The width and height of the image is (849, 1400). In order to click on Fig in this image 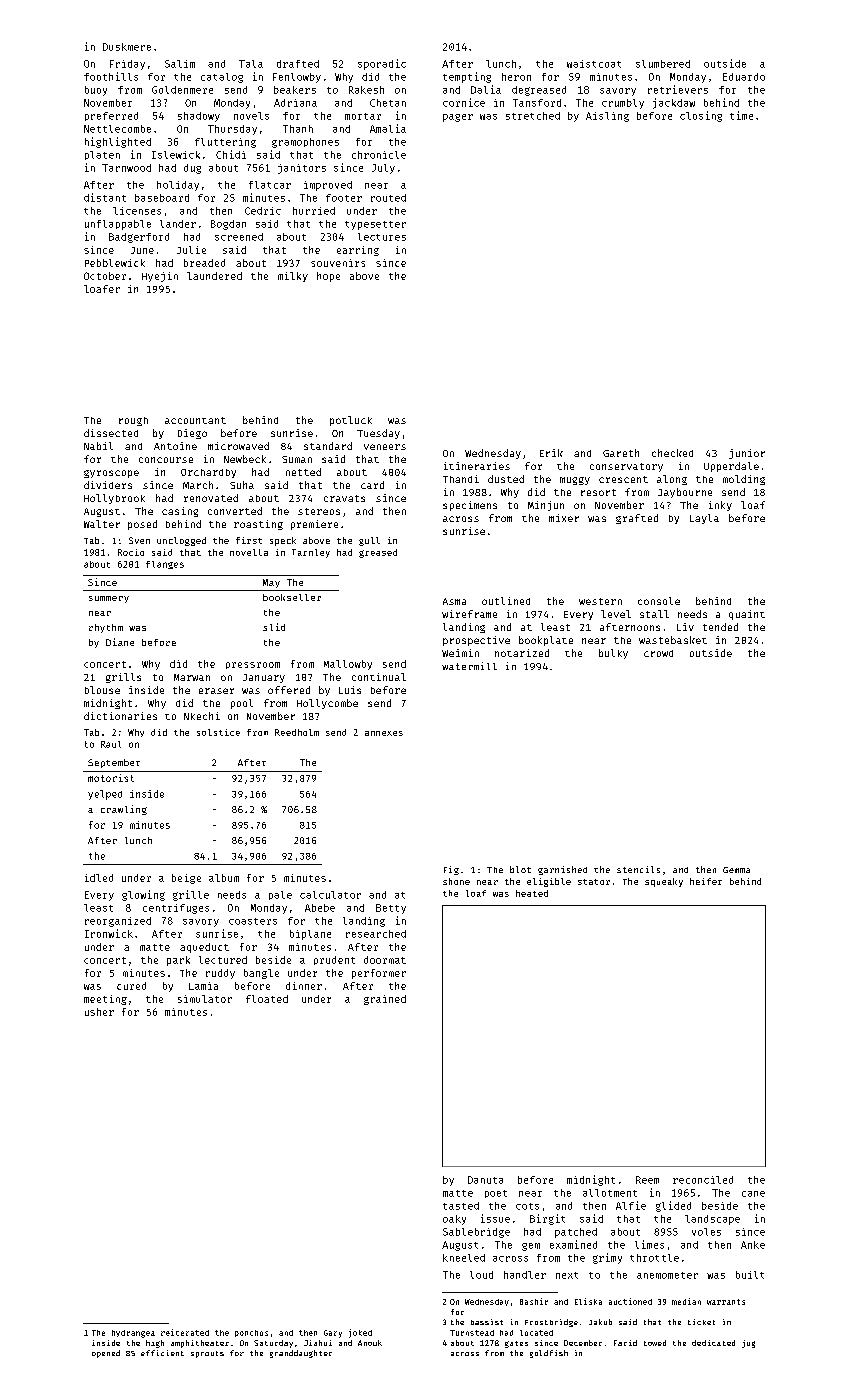, I will do `click(451, 870)`.
